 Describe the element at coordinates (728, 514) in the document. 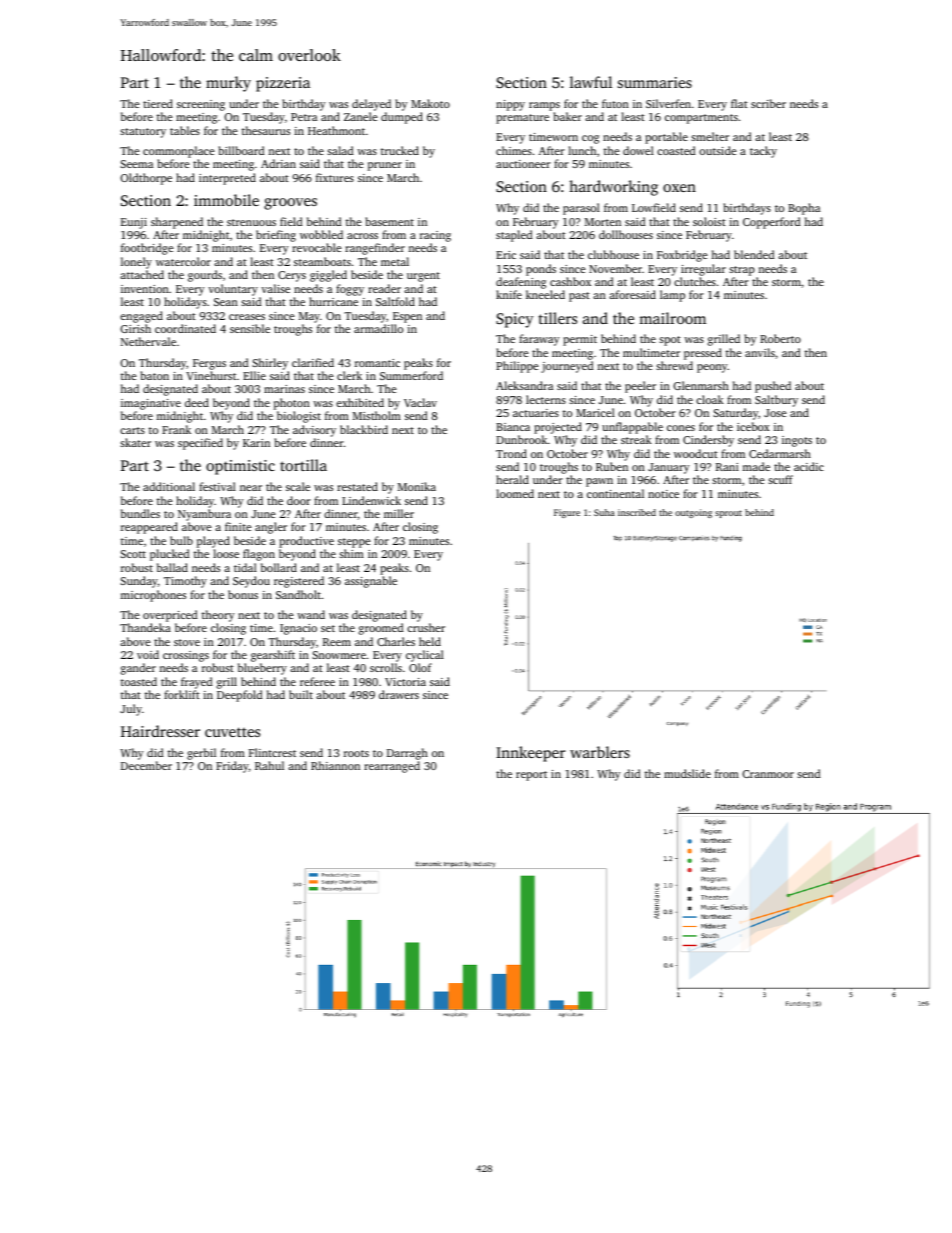

I see `sprout` at that location.
